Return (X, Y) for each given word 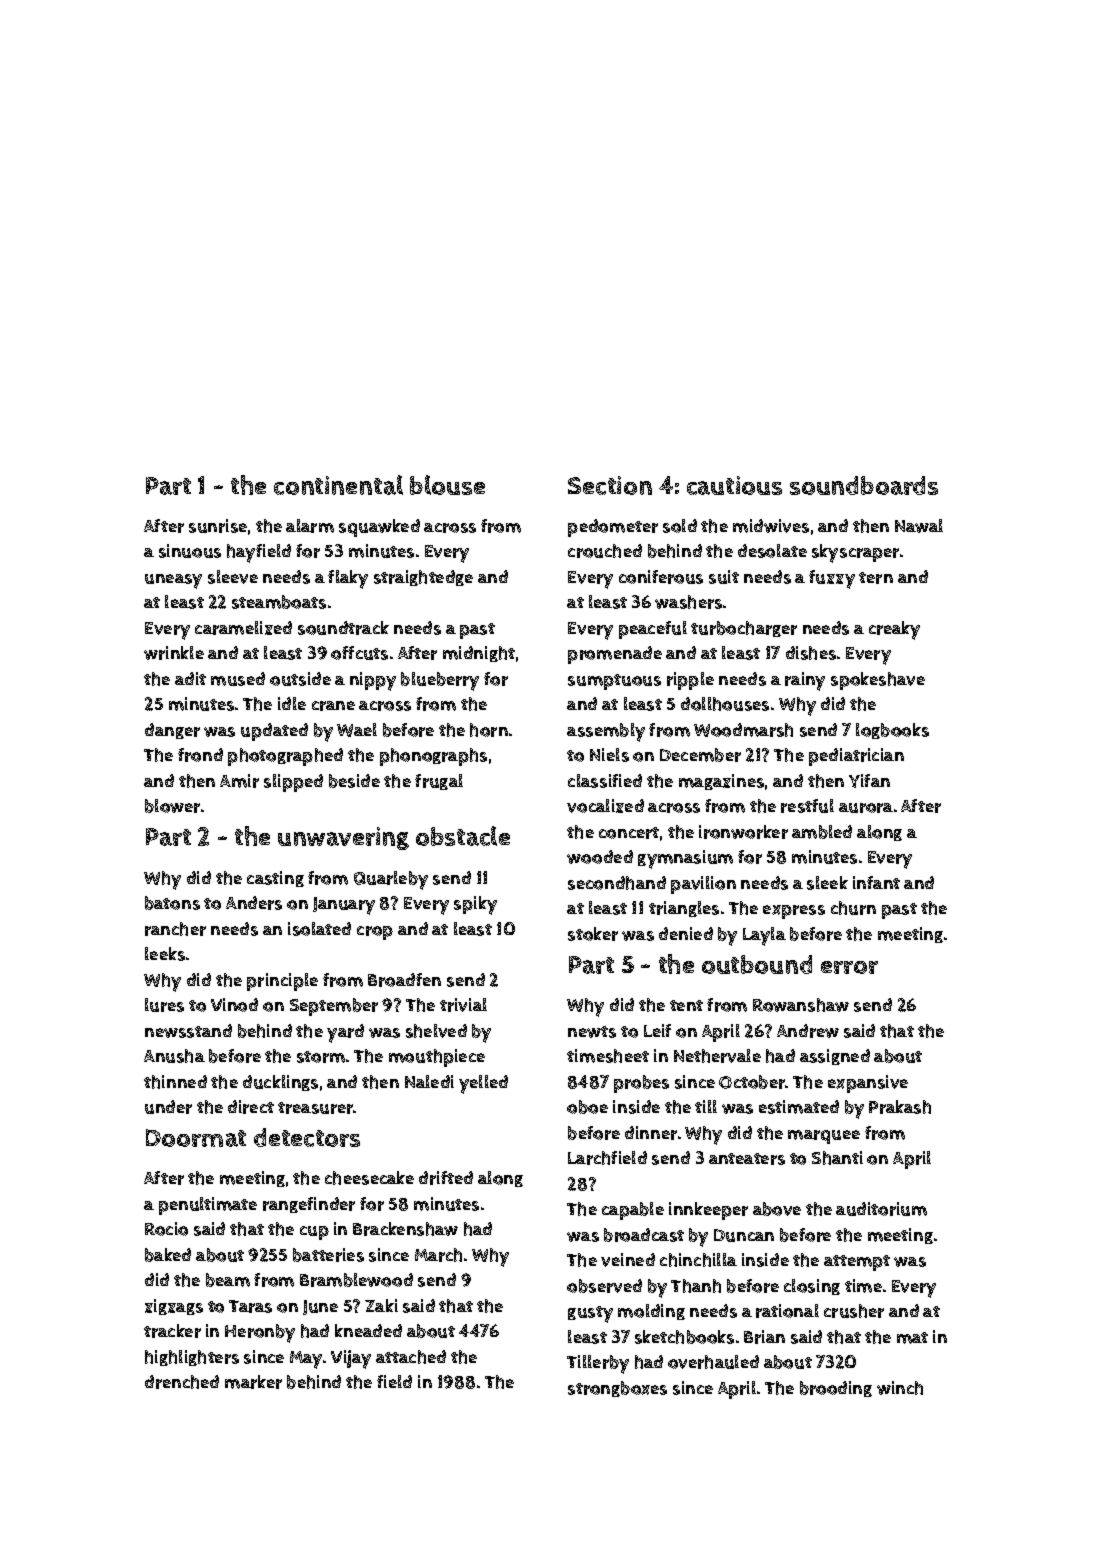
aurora (866, 808)
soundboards (864, 485)
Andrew (808, 1031)
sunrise (218, 526)
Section (610, 485)
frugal (439, 782)
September (334, 1007)
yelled (483, 1084)
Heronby (260, 1333)
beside (354, 781)
